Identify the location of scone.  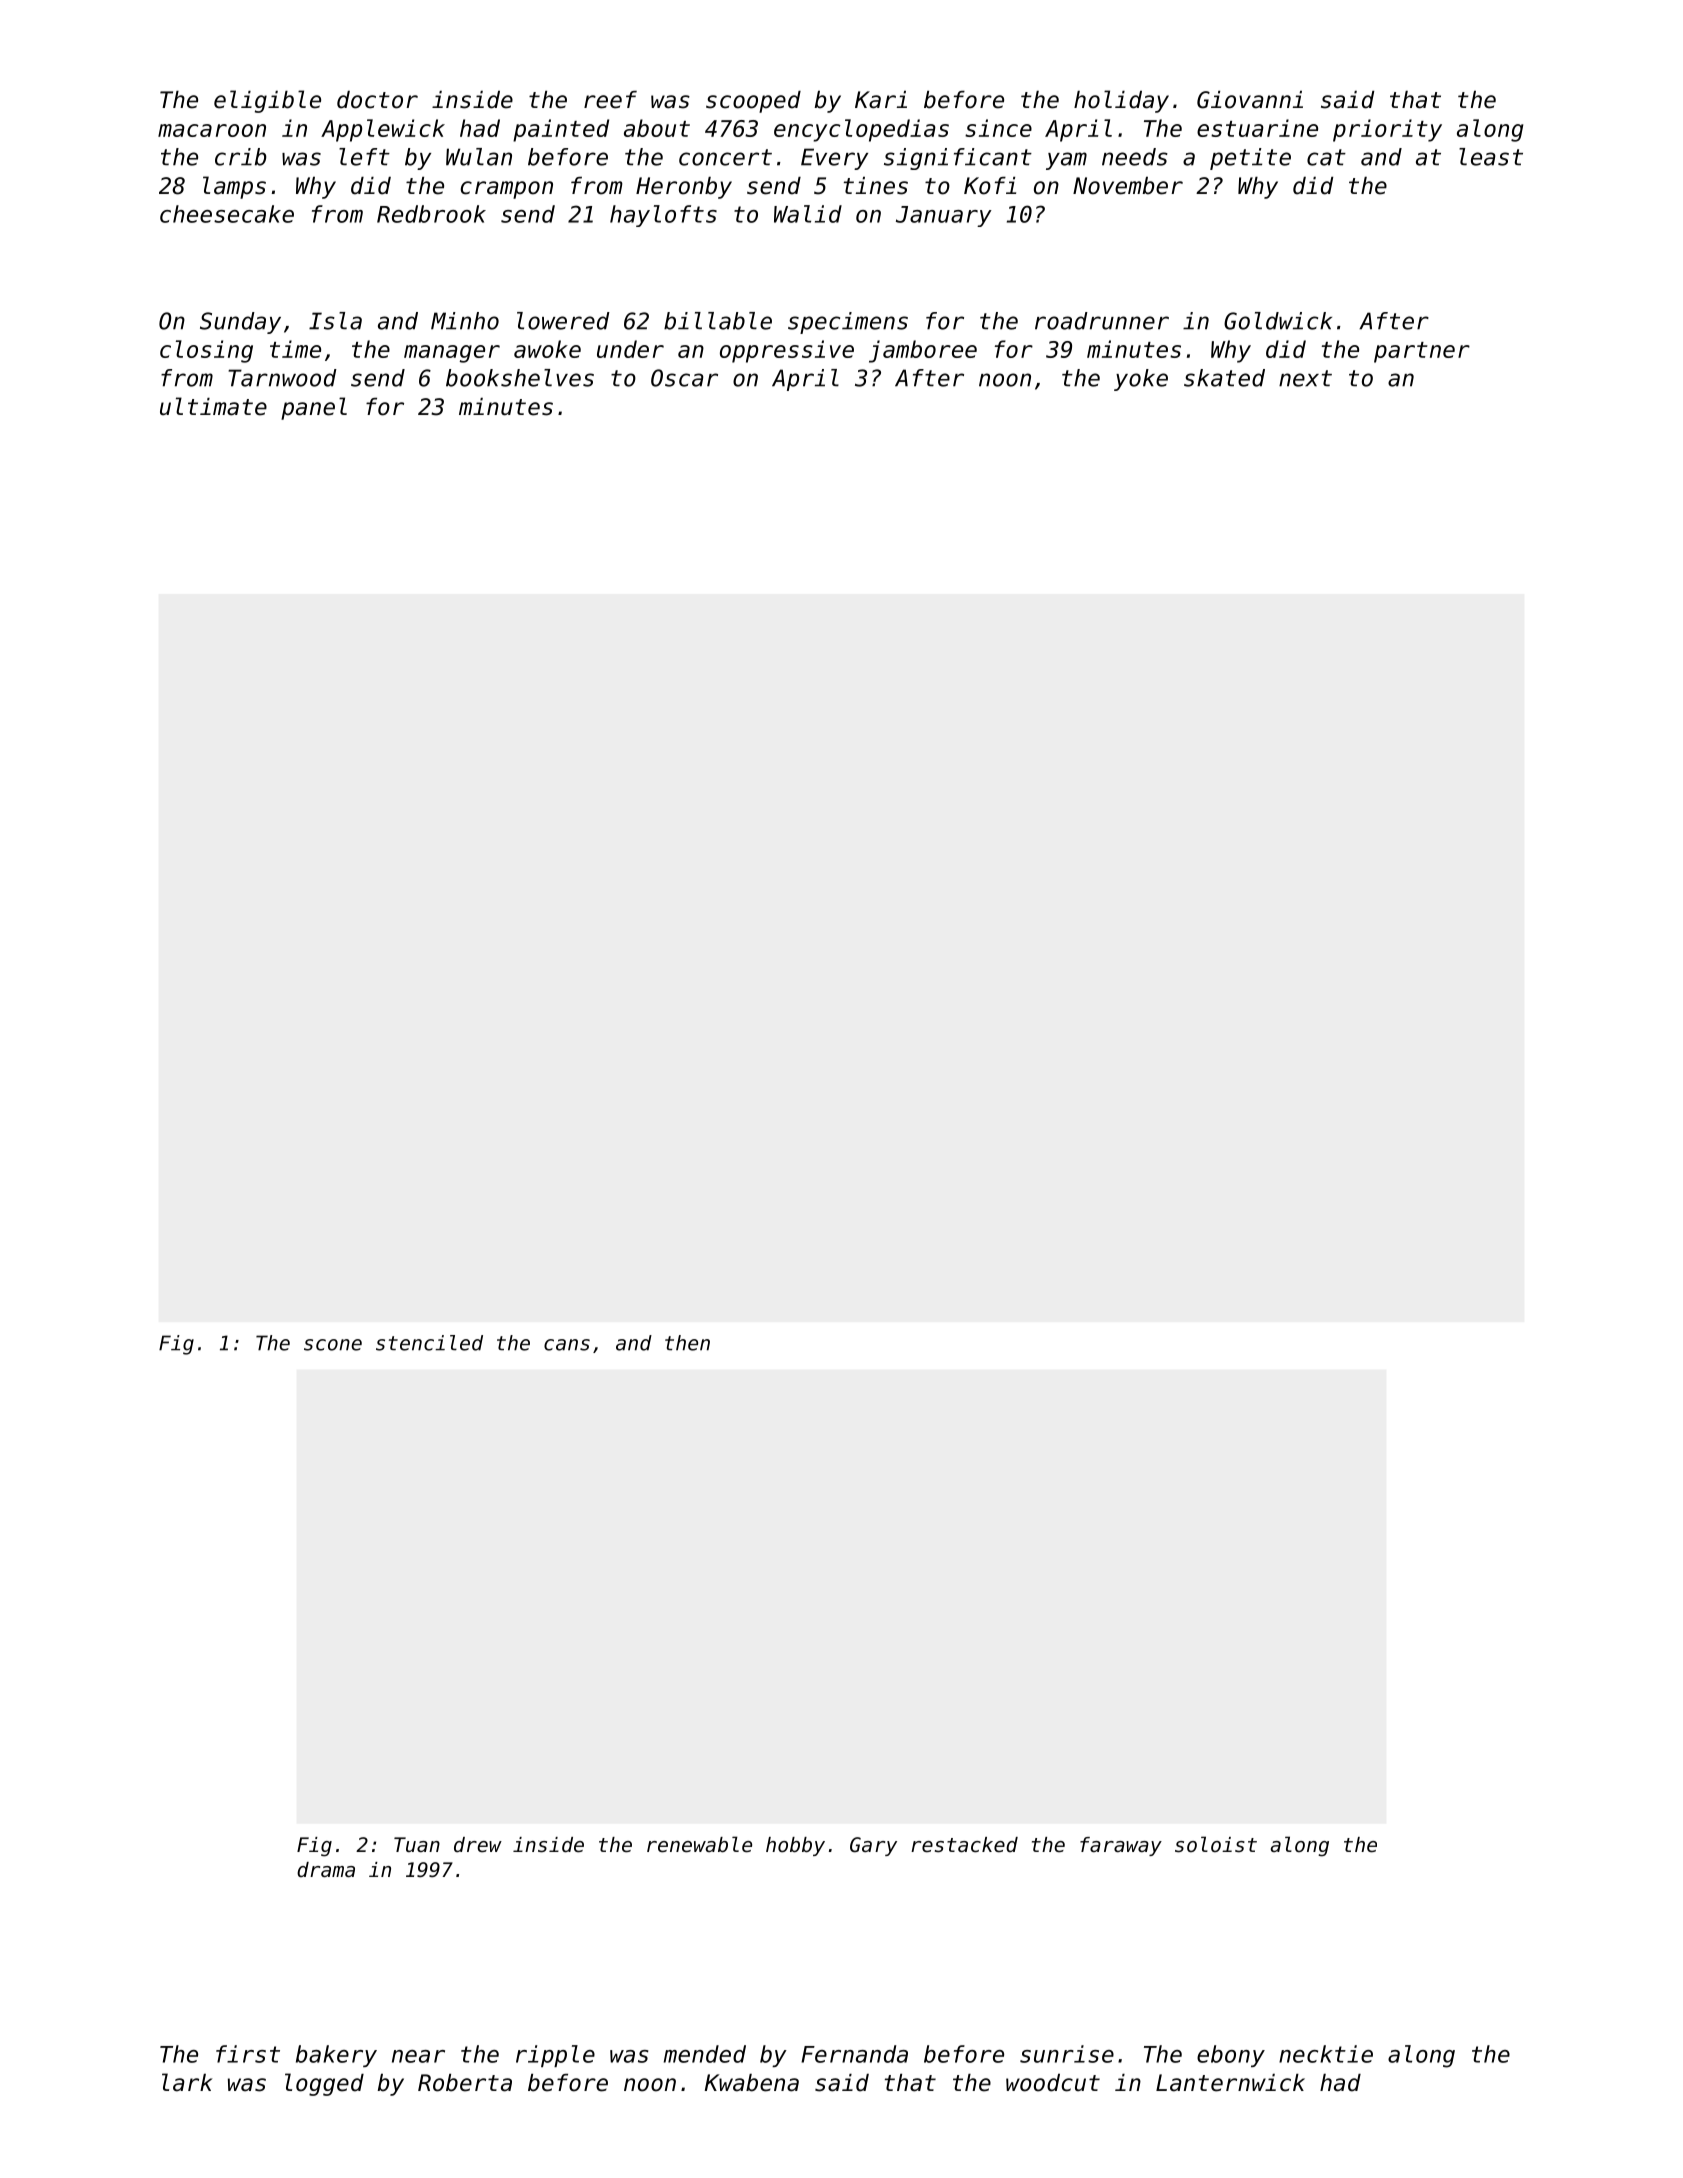
(333, 1345).
